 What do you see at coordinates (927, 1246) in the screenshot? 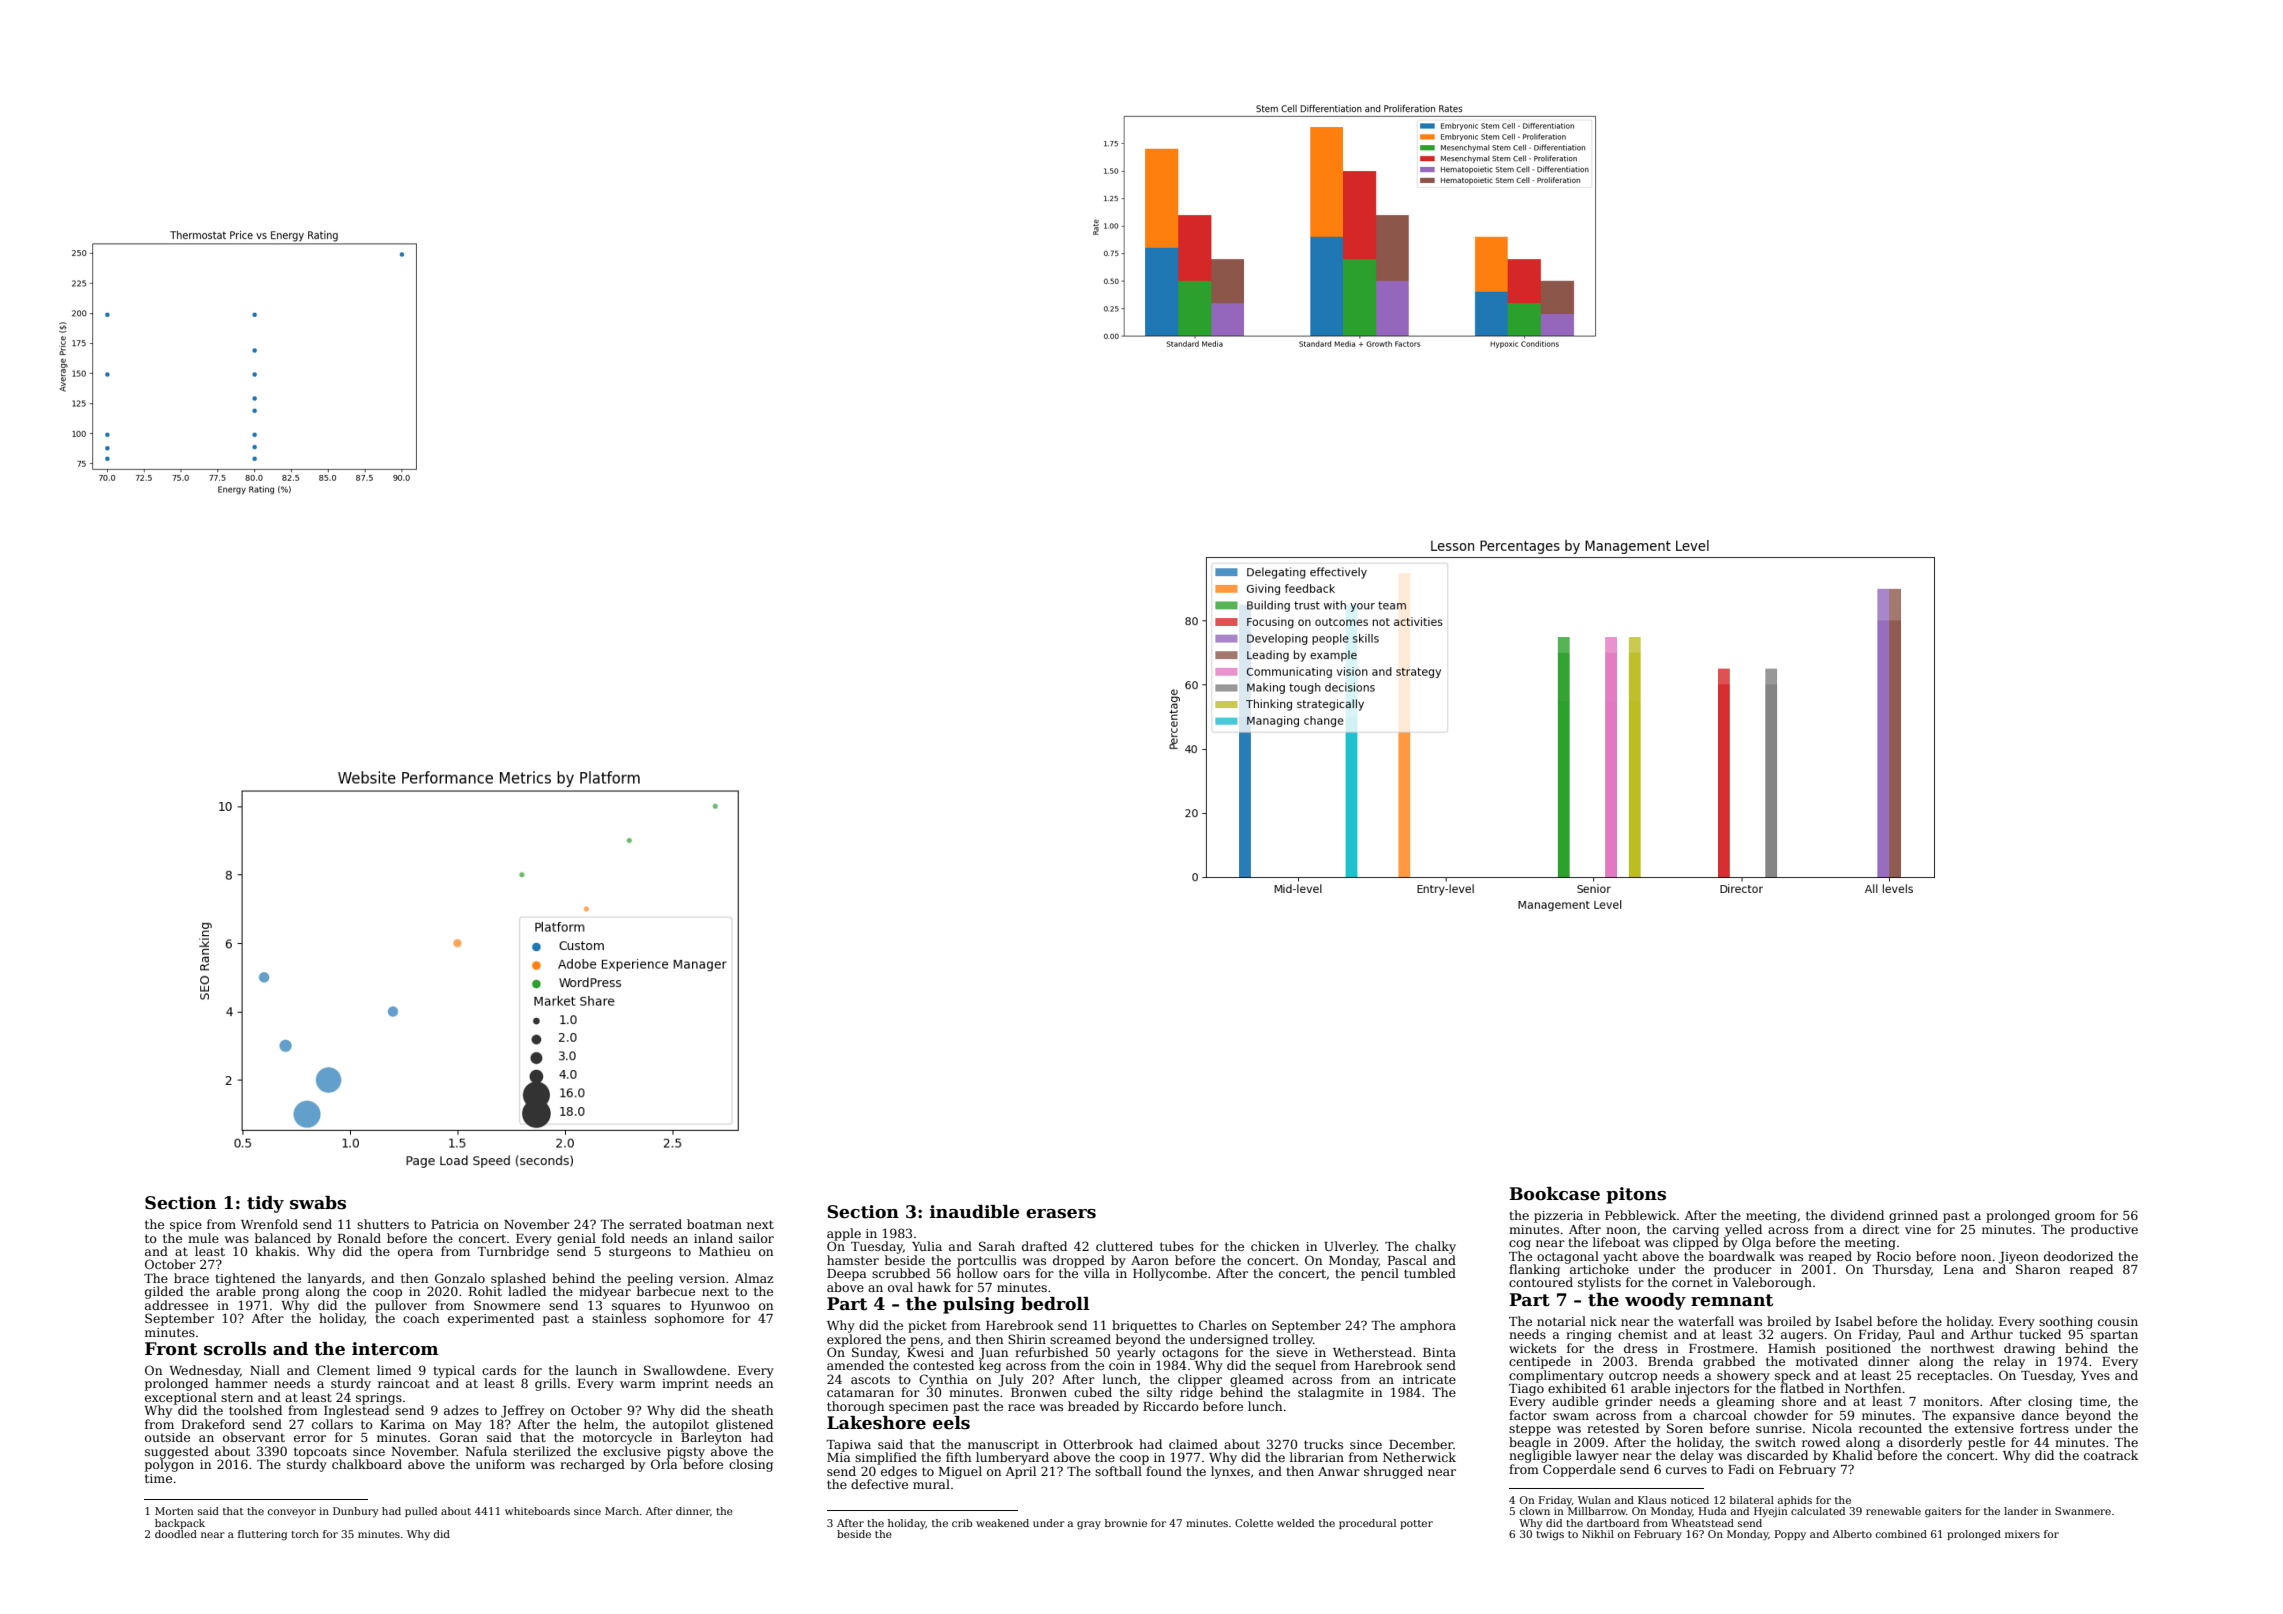
I see `Yulia` at bounding box center [927, 1246].
